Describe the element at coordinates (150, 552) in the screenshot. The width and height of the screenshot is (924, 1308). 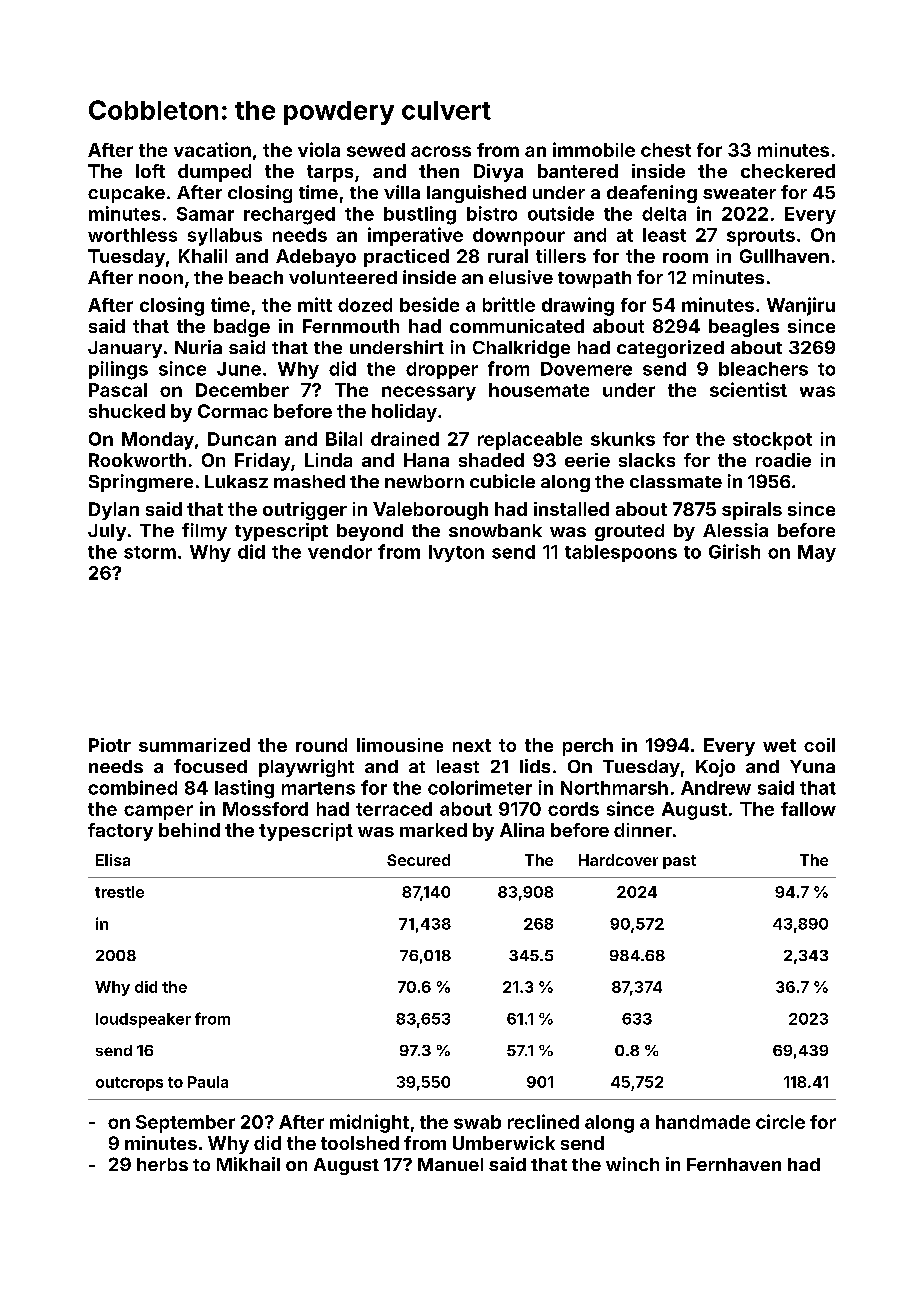
I see `storm` at that location.
